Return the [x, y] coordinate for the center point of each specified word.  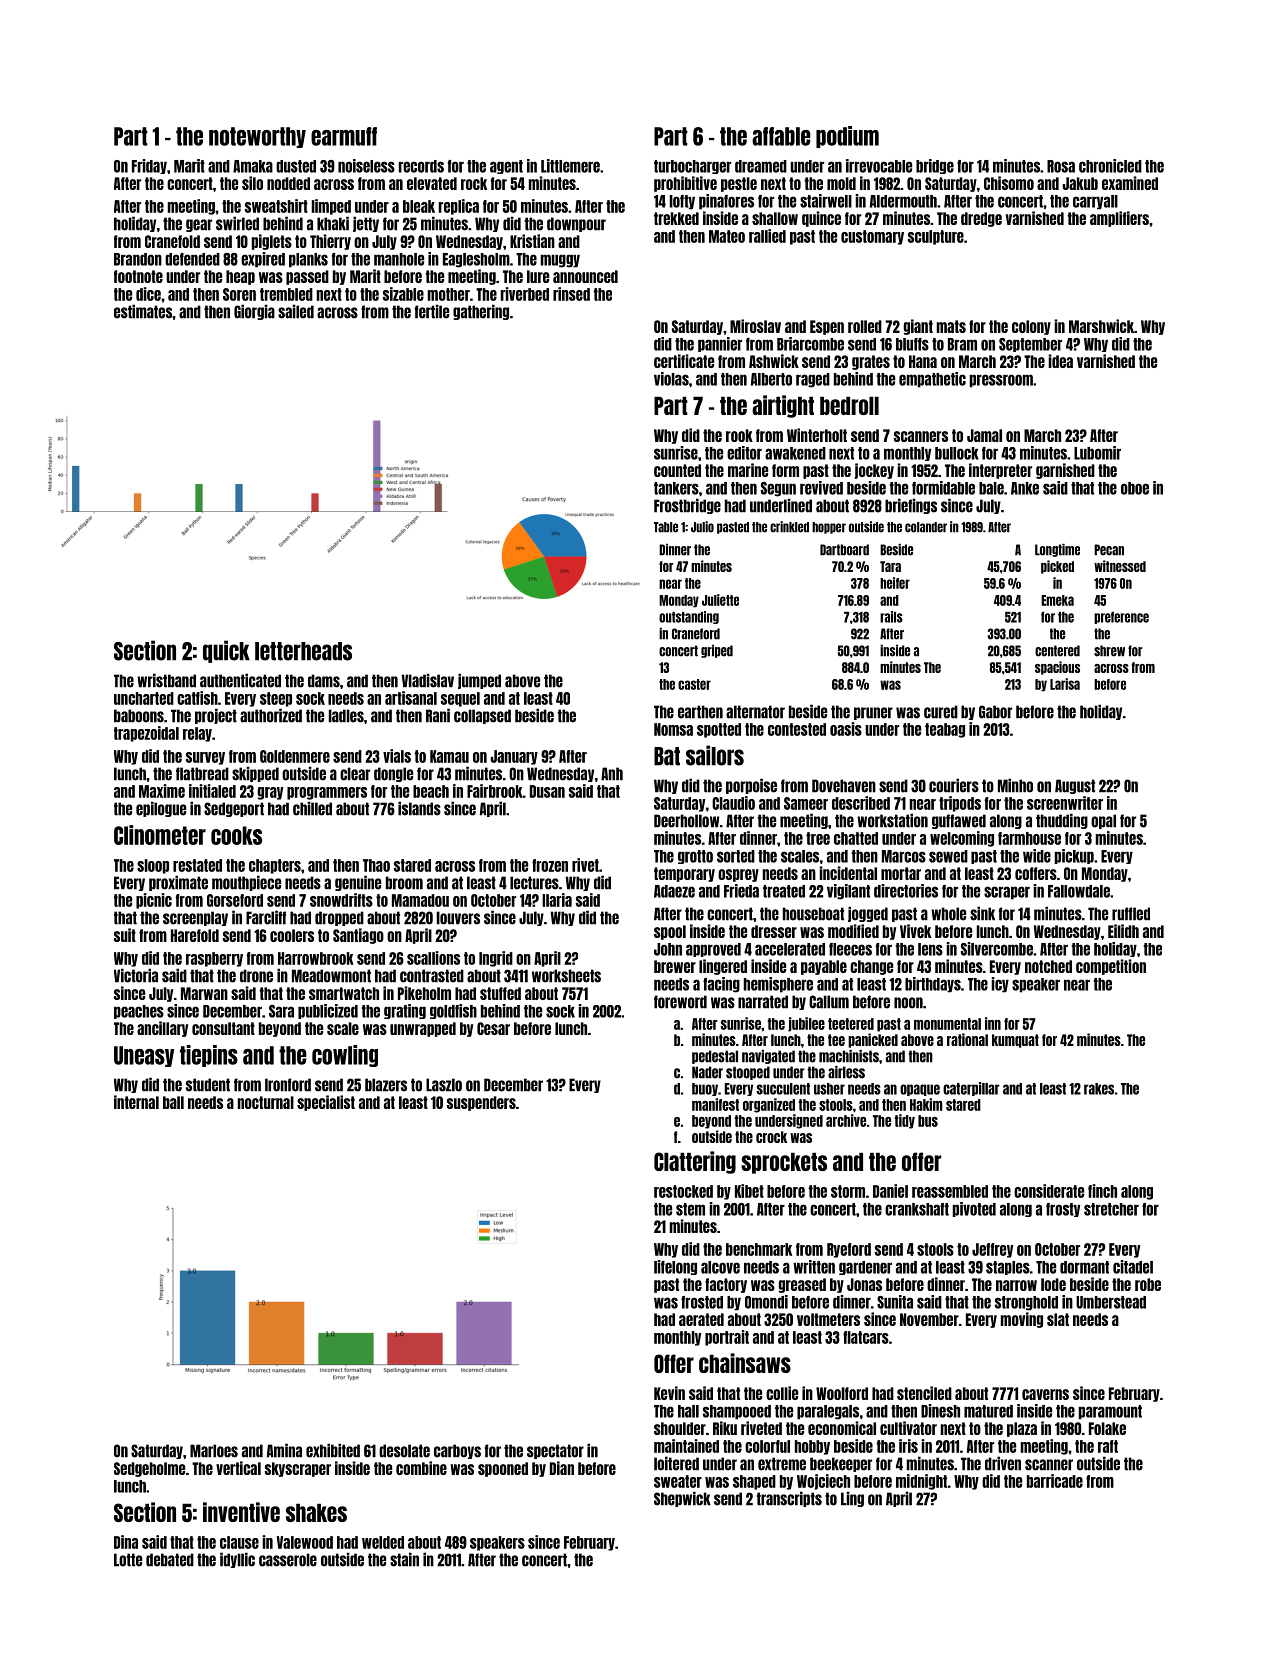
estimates [143, 311]
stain [404, 1559]
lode [1053, 1284]
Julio [702, 527]
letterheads [303, 651]
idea [1060, 361]
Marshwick [1101, 326]
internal [136, 1102]
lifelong [675, 1267]
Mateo [727, 236]
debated [170, 1560]
